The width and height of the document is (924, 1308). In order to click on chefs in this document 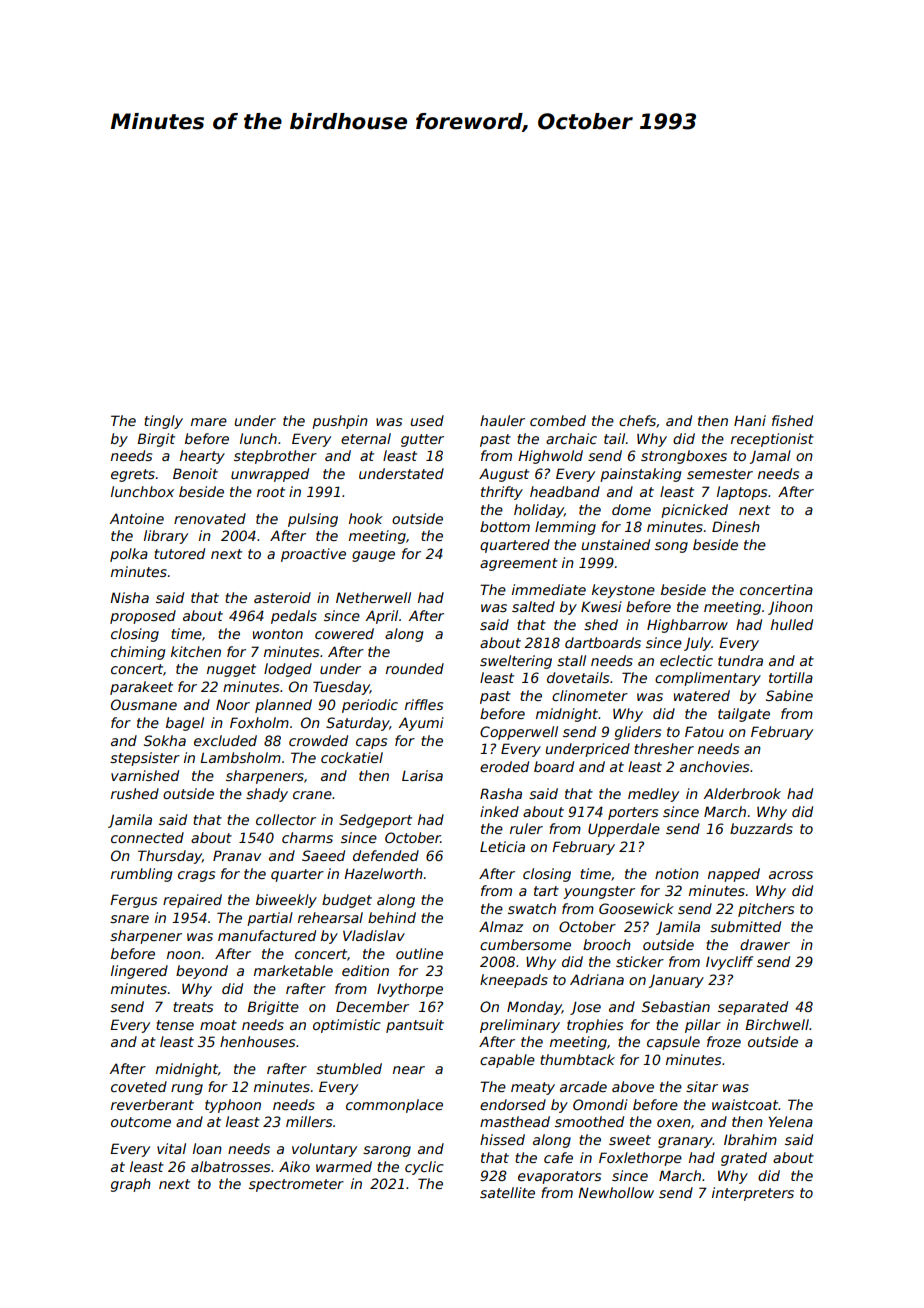, I will do `click(637, 420)`.
